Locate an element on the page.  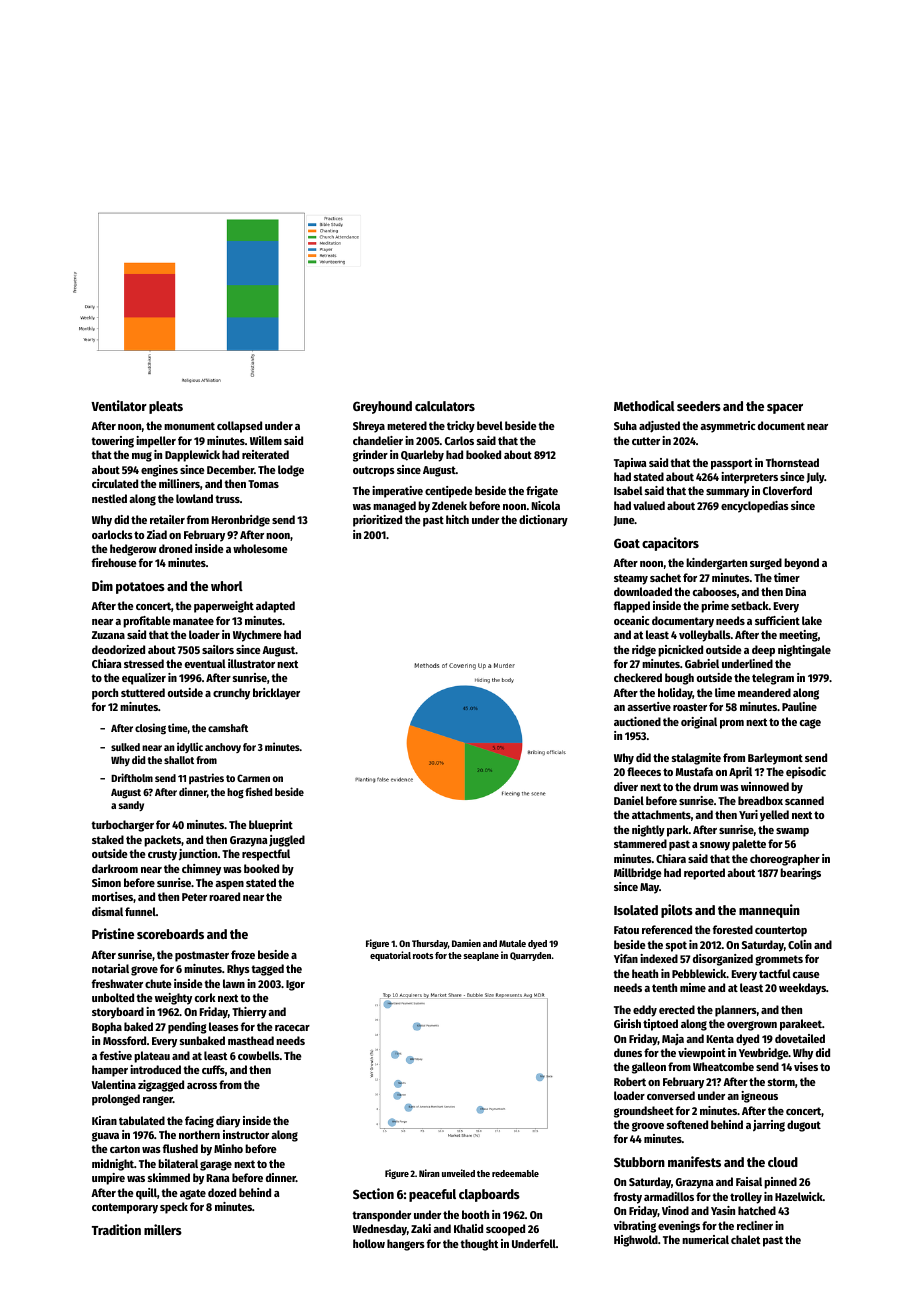
frigate is located at coordinates (542, 492).
